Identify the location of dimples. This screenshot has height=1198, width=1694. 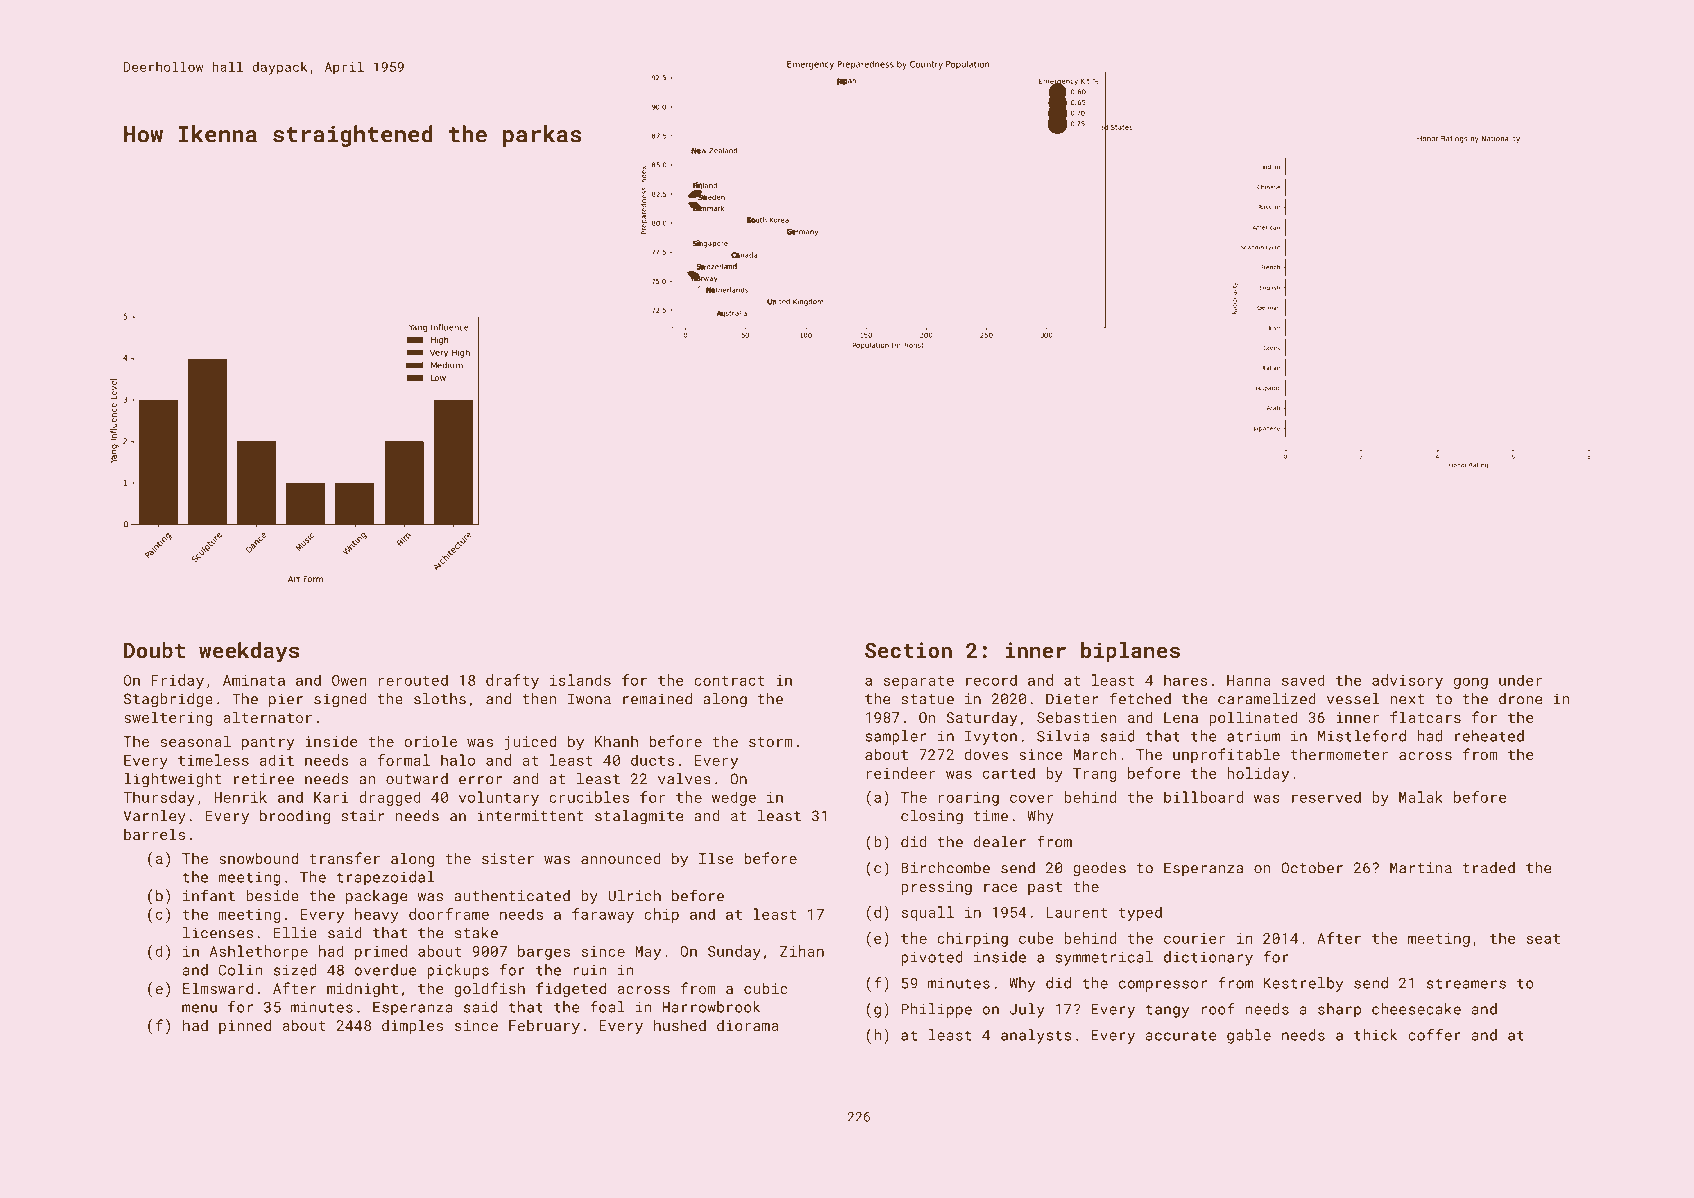
(412, 1026).
